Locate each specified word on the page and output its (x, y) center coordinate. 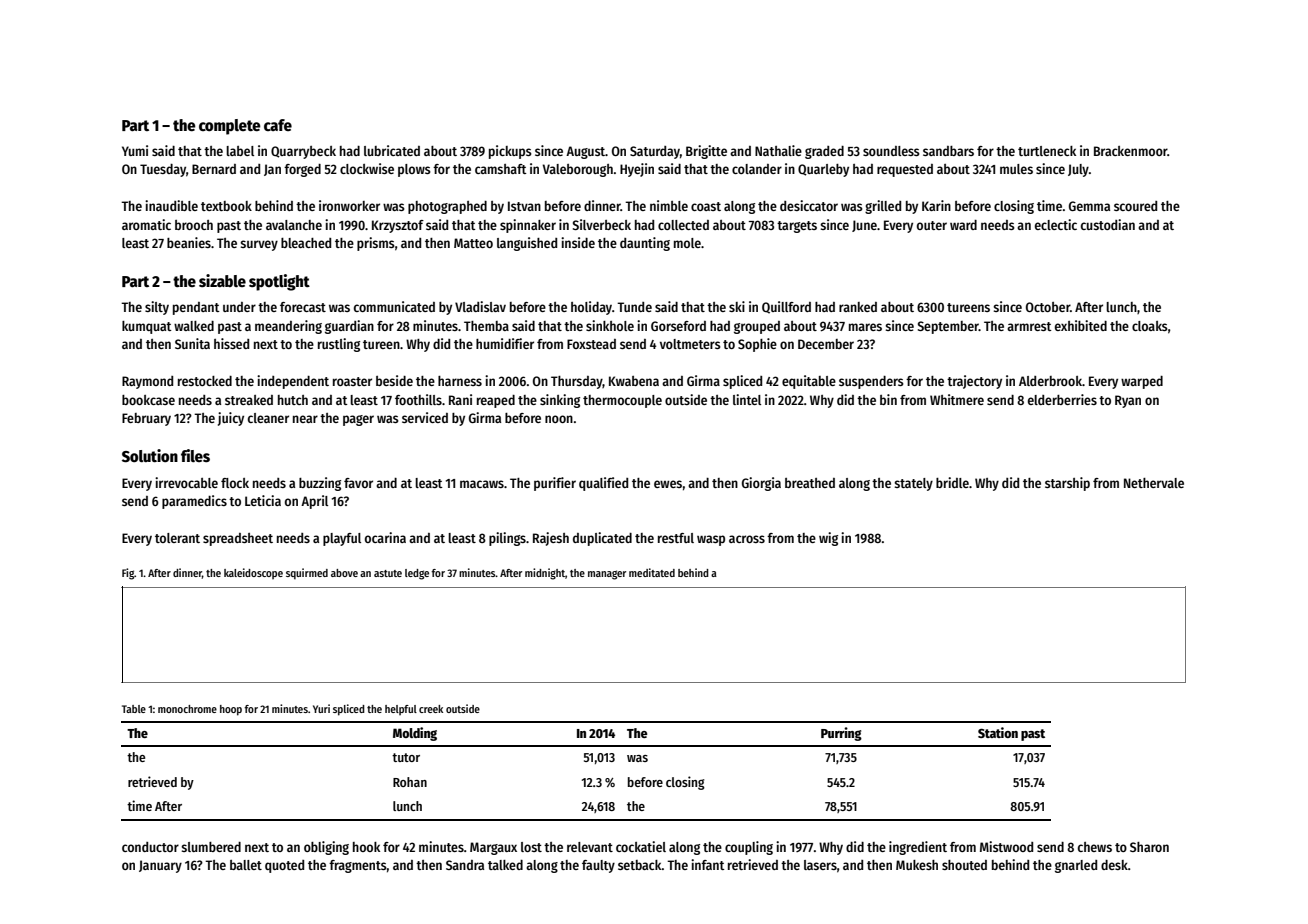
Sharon (1149, 847)
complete (230, 127)
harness (460, 381)
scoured (1135, 206)
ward (963, 225)
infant (708, 864)
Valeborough (578, 170)
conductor (150, 847)
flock (235, 483)
